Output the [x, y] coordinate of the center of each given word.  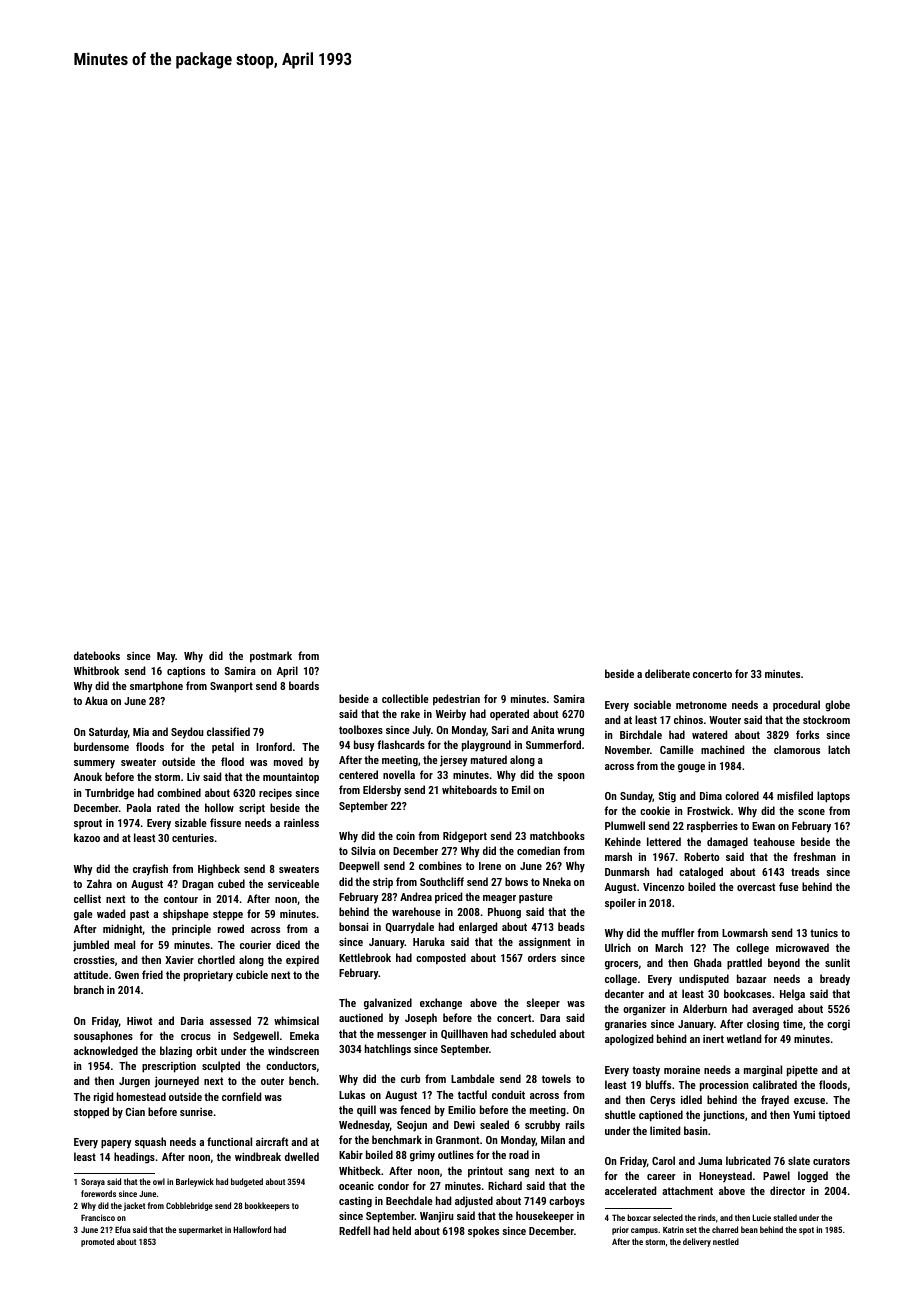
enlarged [478, 928]
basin [695, 1130]
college [752, 949]
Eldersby [382, 791]
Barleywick [195, 1182]
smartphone [156, 687]
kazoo [87, 837]
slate [799, 1160]
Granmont [457, 1140]
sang [518, 1173]
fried [152, 974]
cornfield [241, 1096]
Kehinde [623, 841]
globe [837, 706]
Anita [542, 729]
